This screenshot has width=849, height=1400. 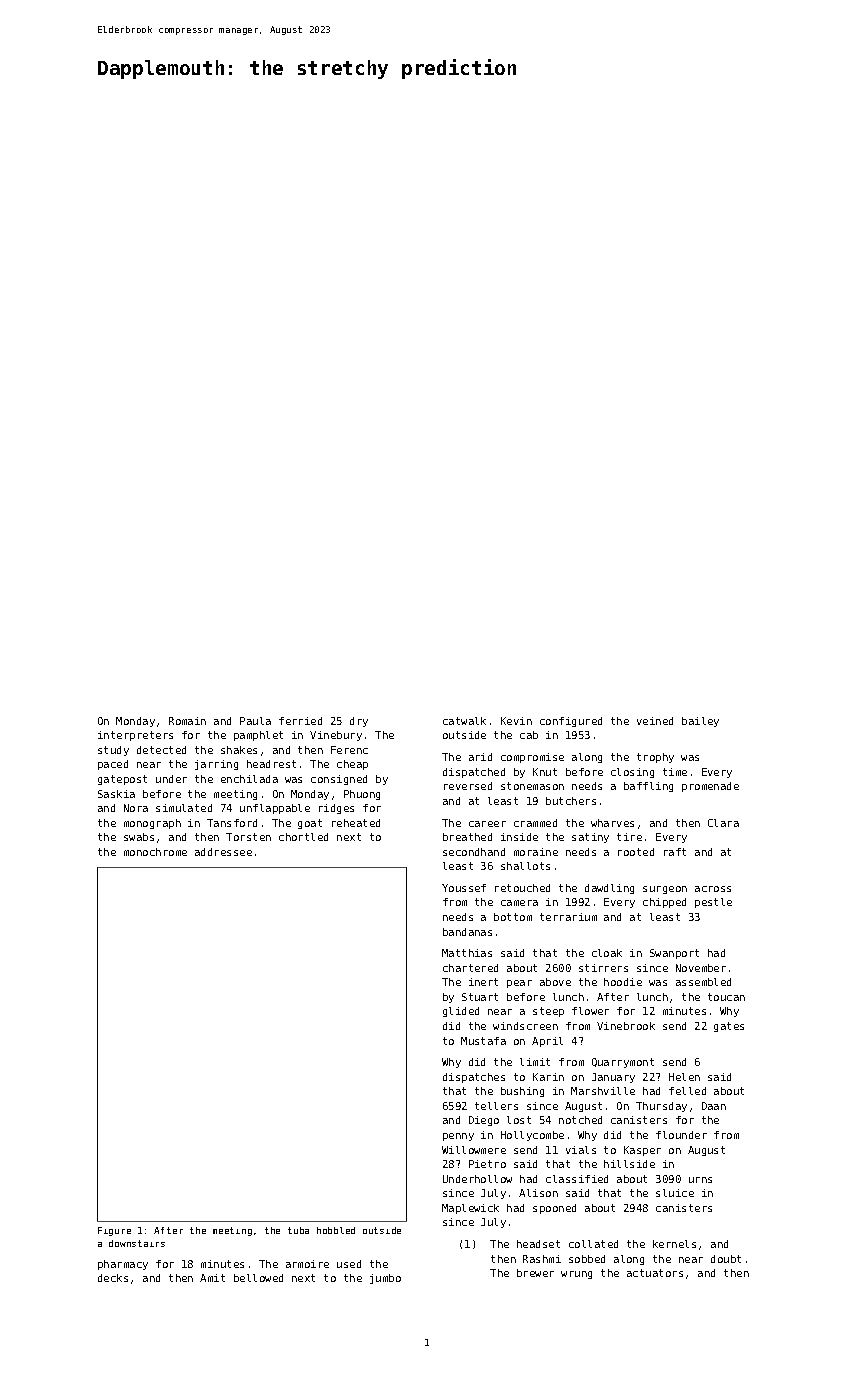 I want to click on trophy, so click(x=655, y=758).
